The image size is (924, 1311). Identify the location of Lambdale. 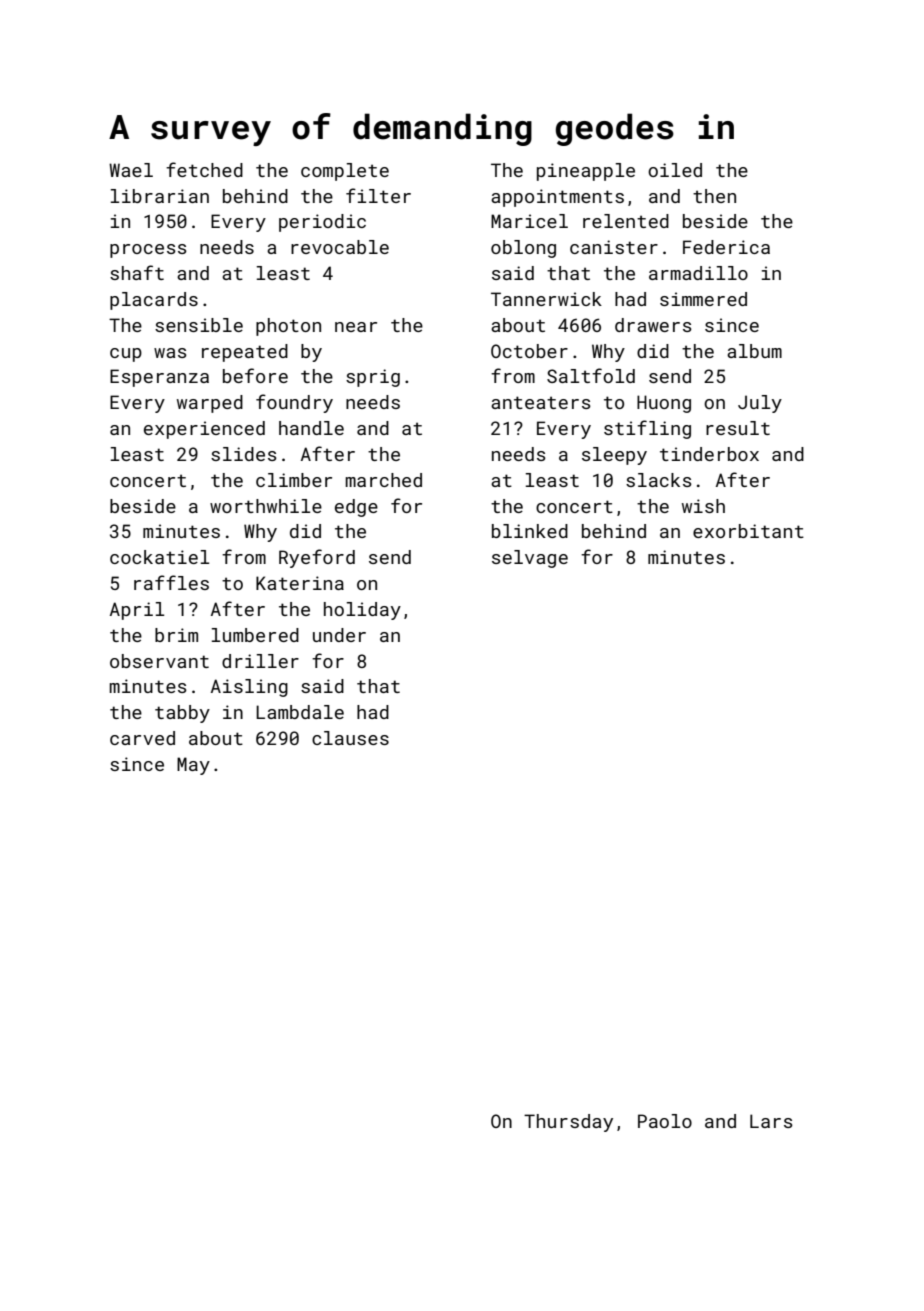
(300, 712).
